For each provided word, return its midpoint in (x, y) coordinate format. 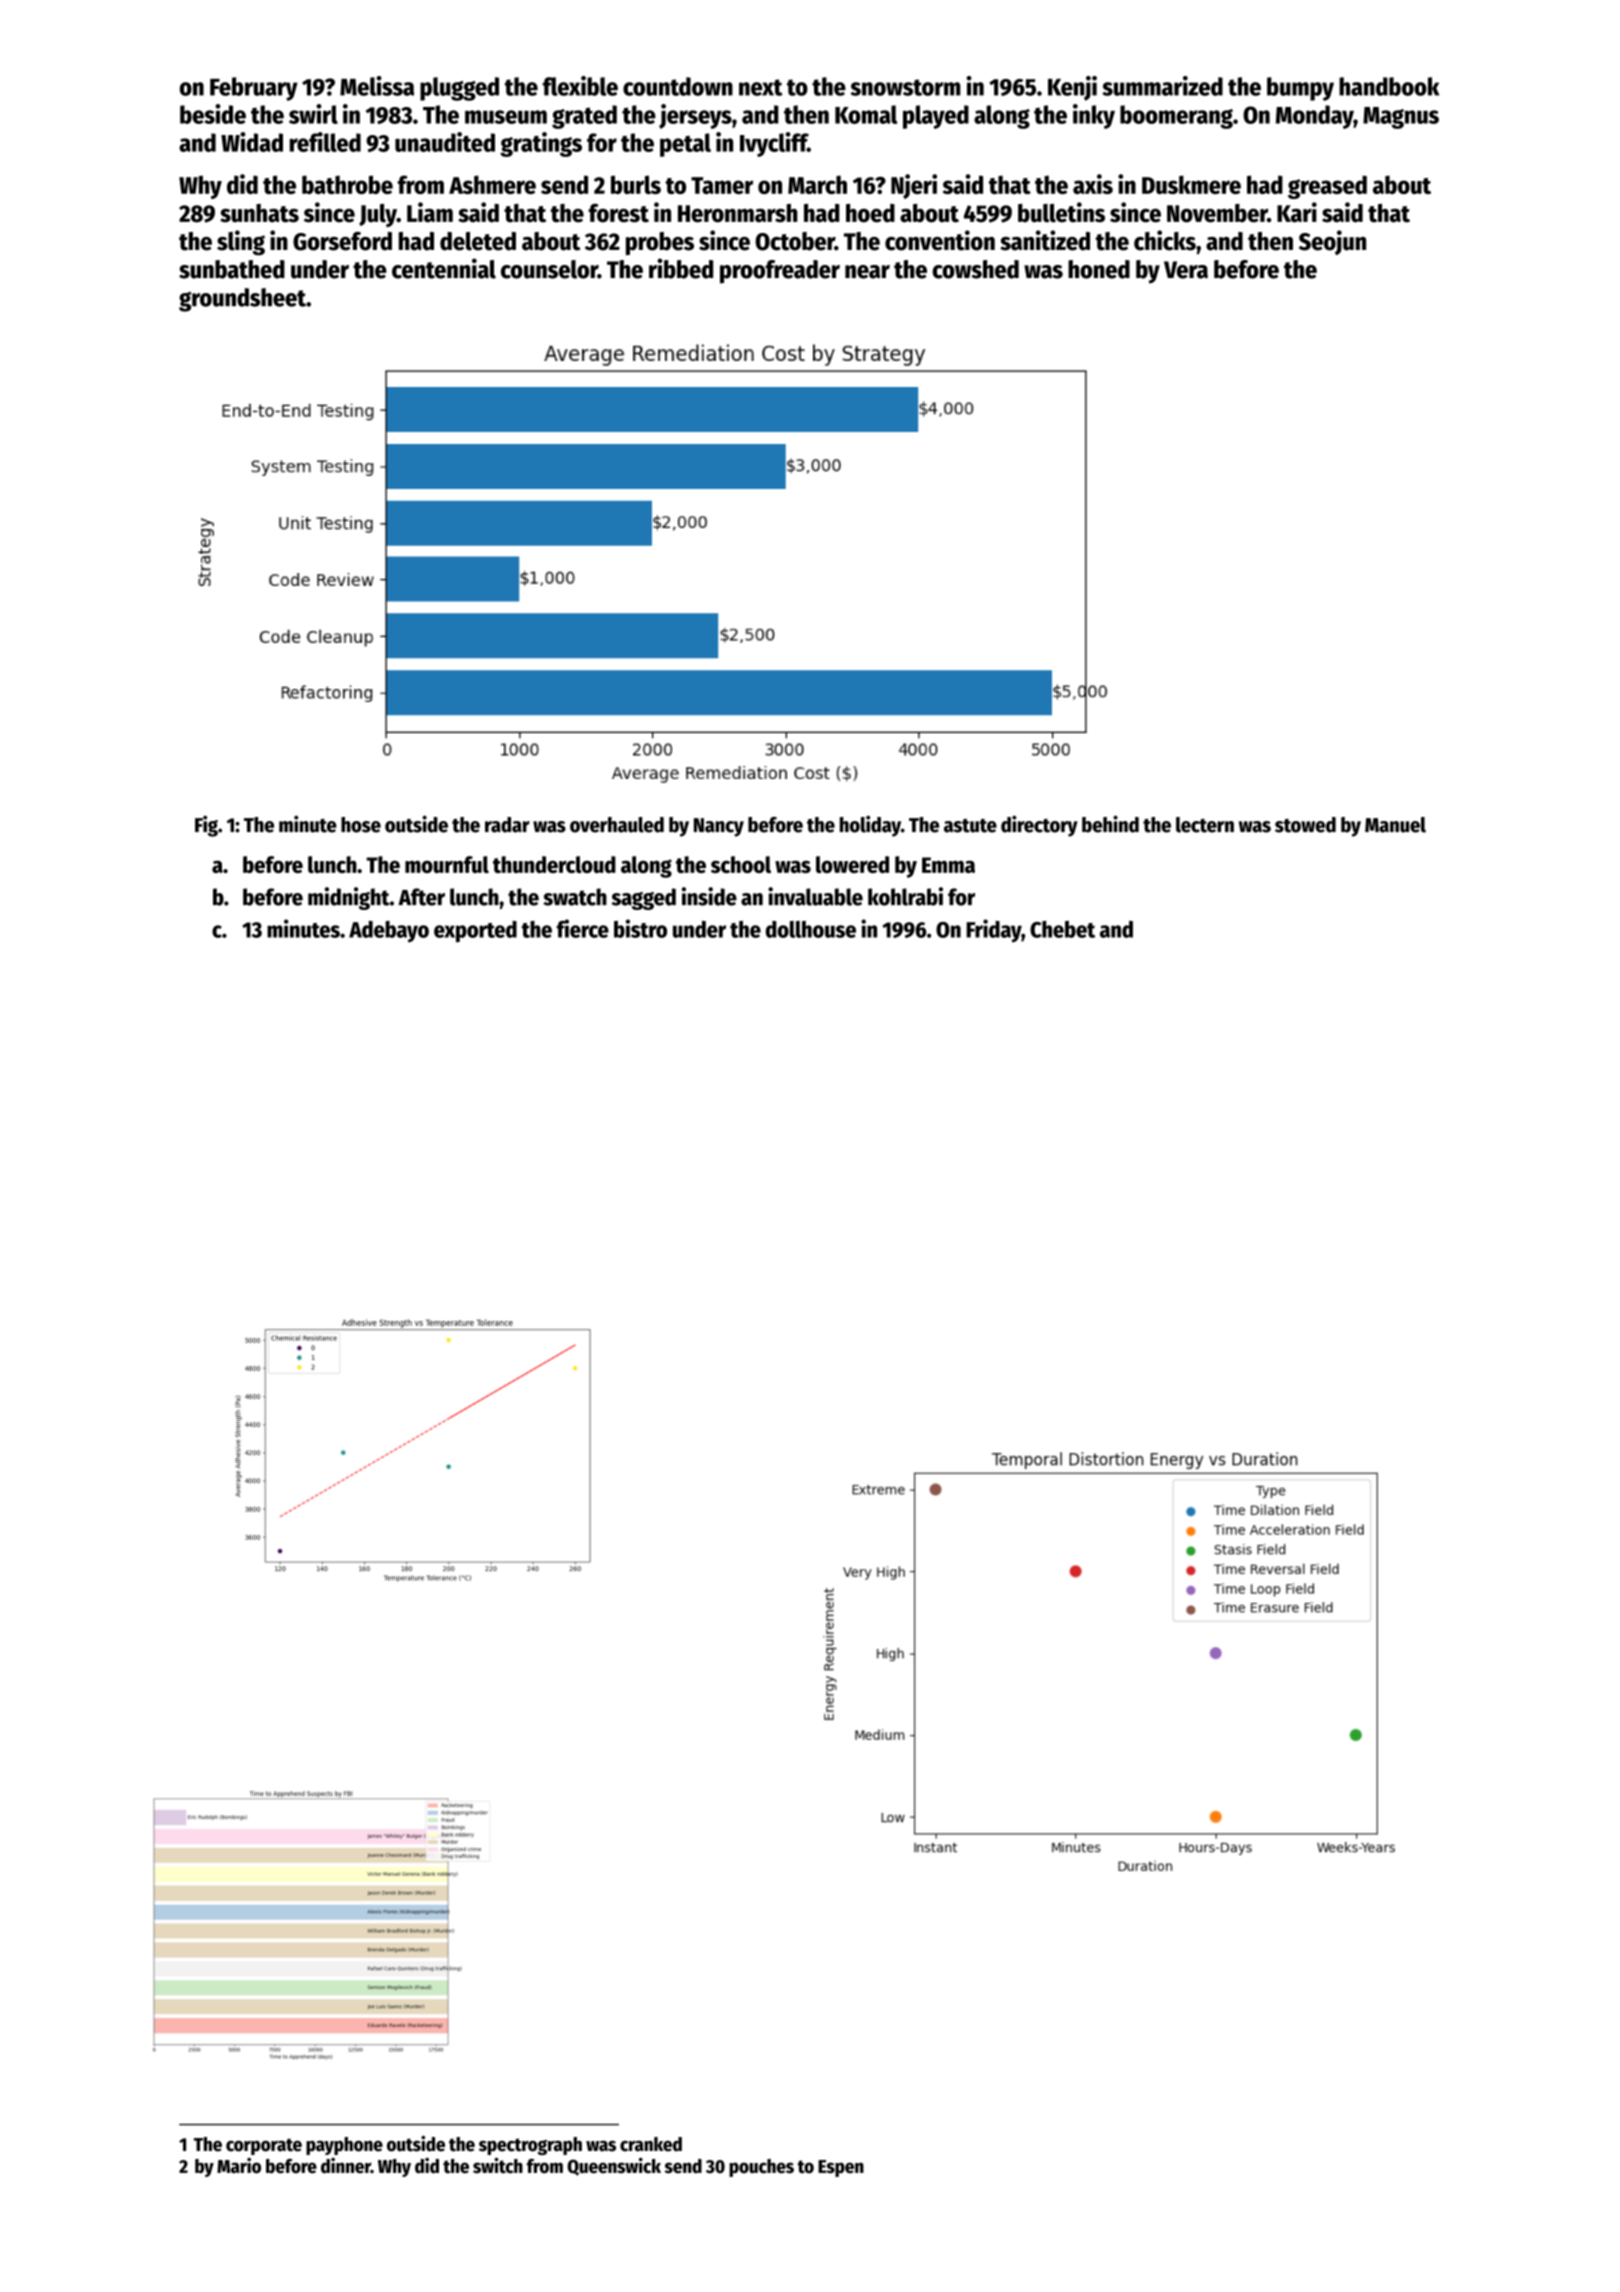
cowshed (975, 269)
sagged (643, 899)
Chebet (1062, 929)
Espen (841, 2168)
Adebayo (389, 932)
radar (507, 825)
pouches (761, 2168)
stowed (1305, 825)
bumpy (1300, 89)
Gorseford (342, 241)
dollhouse (811, 929)
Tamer (722, 185)
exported (475, 932)
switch (498, 2165)
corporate (264, 2146)
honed (1099, 269)
